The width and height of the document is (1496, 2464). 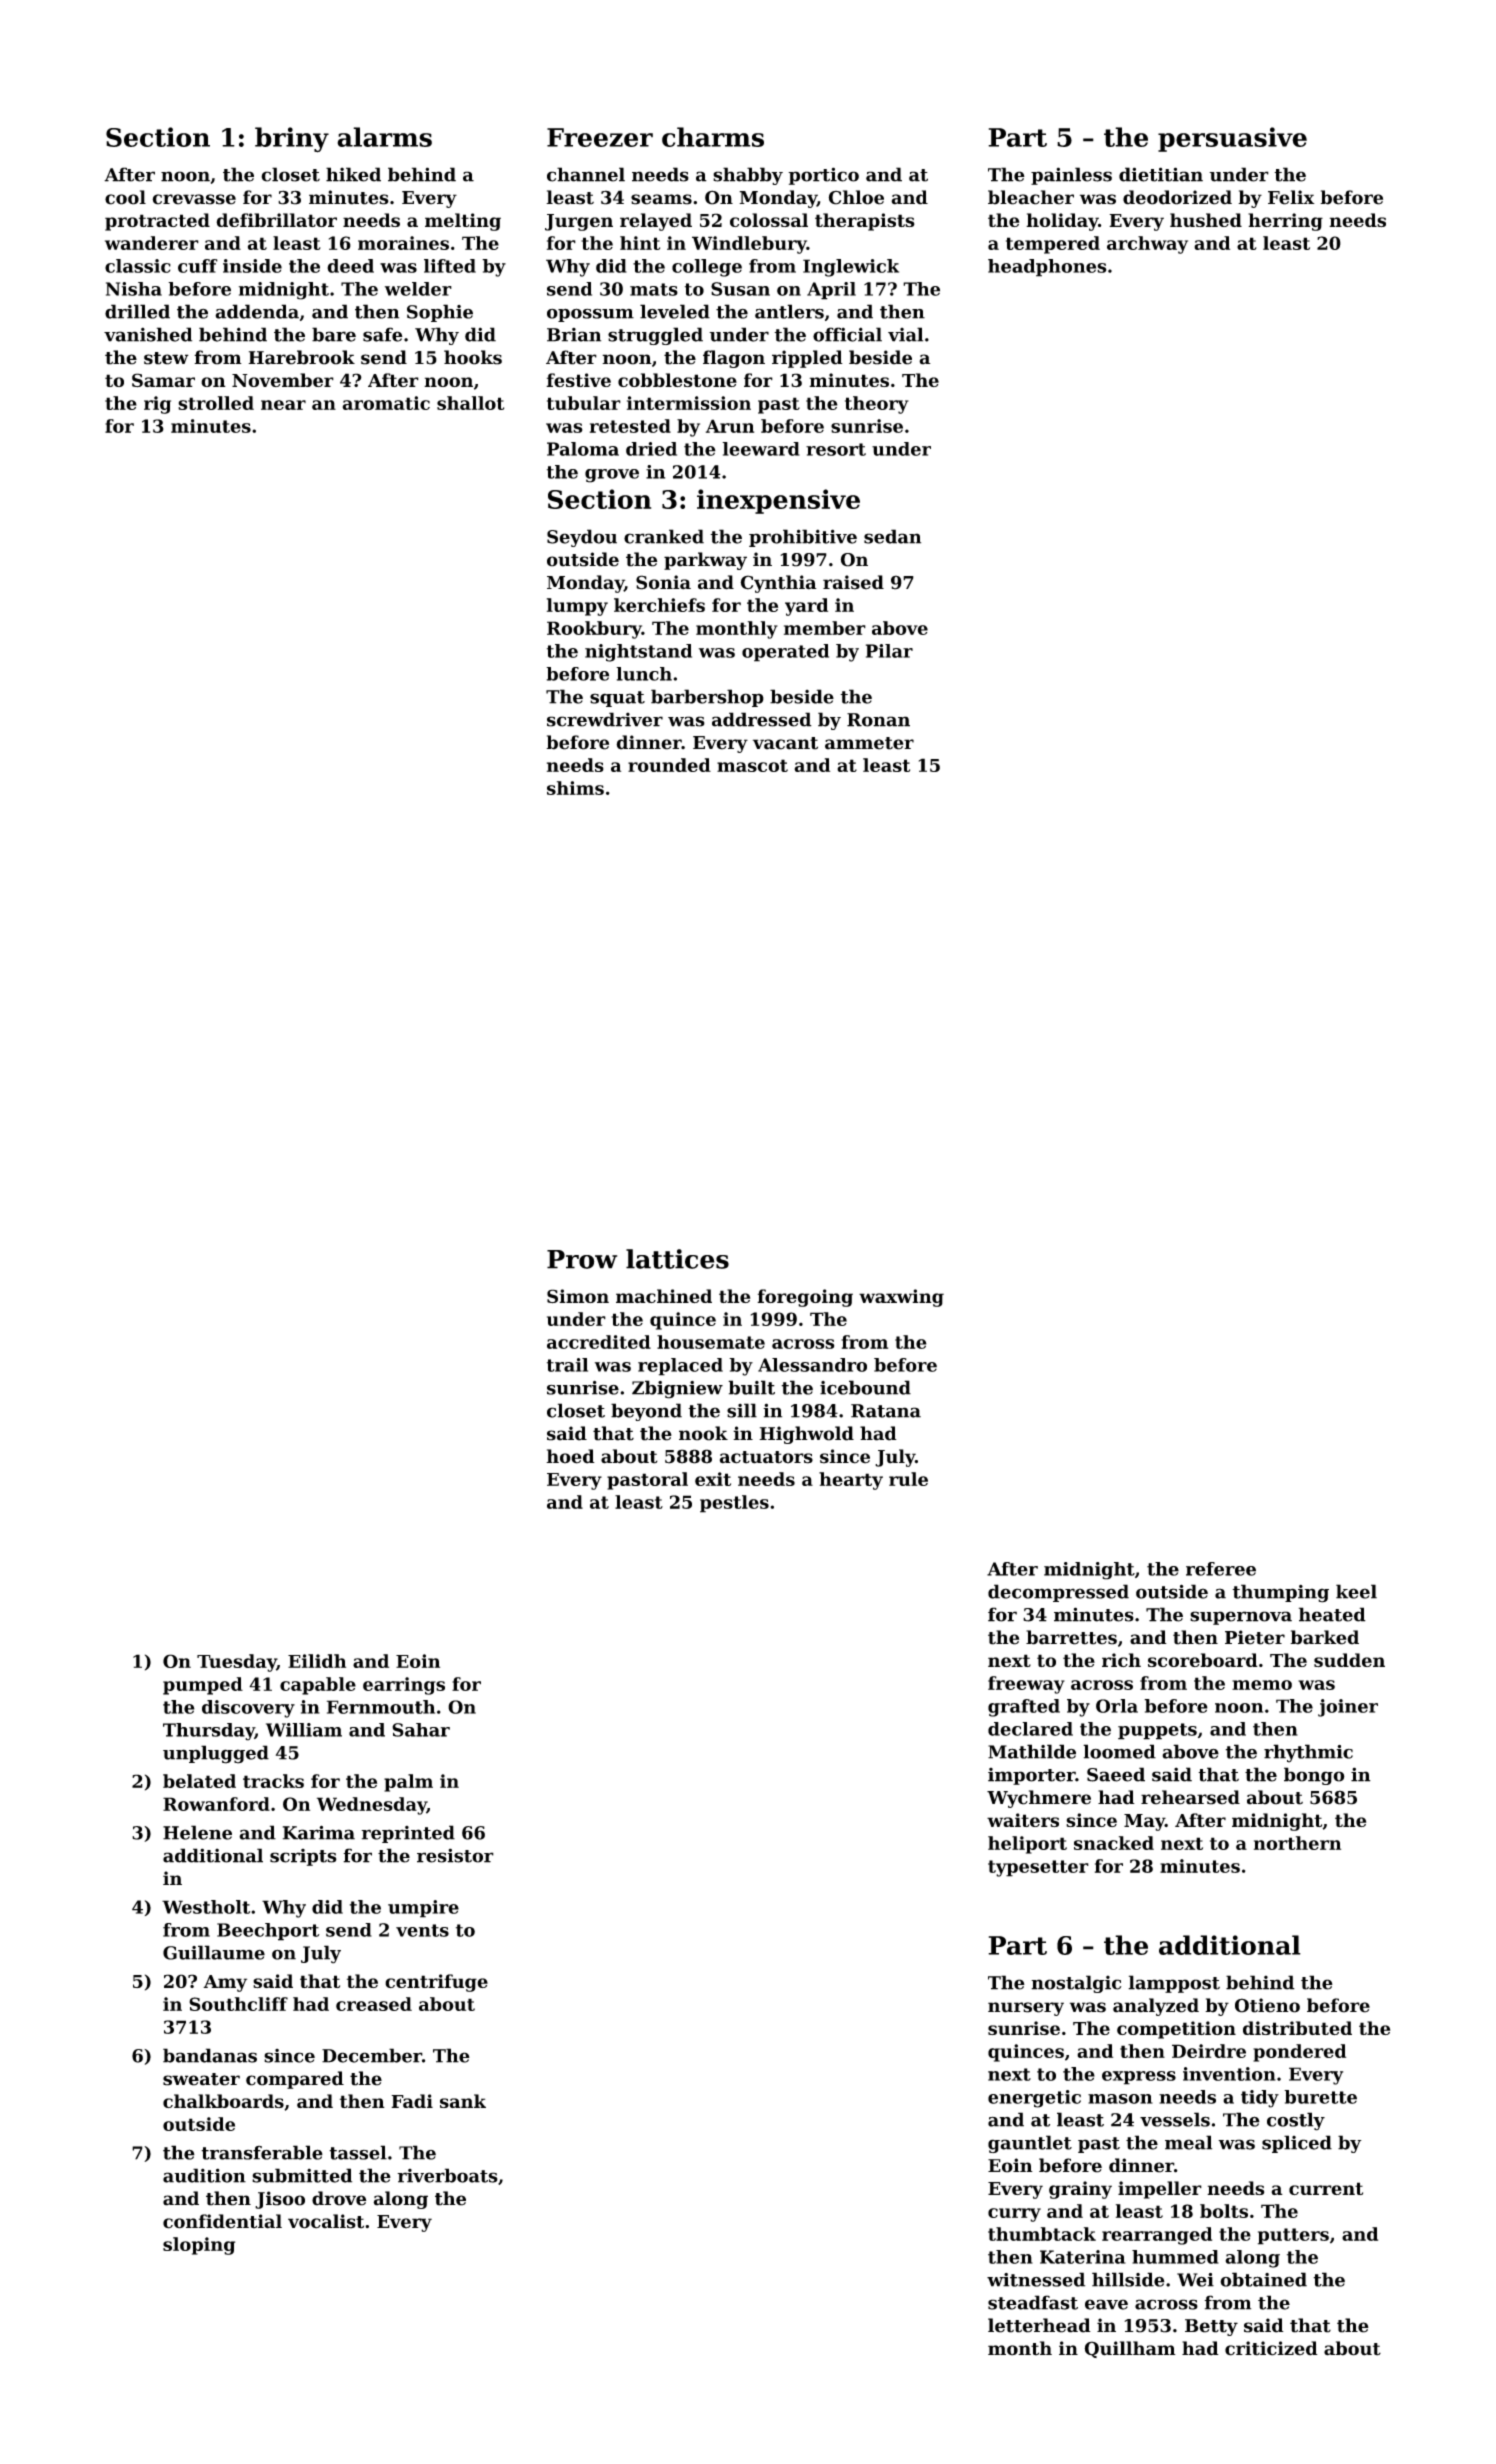 I want to click on belated, so click(x=199, y=1781).
